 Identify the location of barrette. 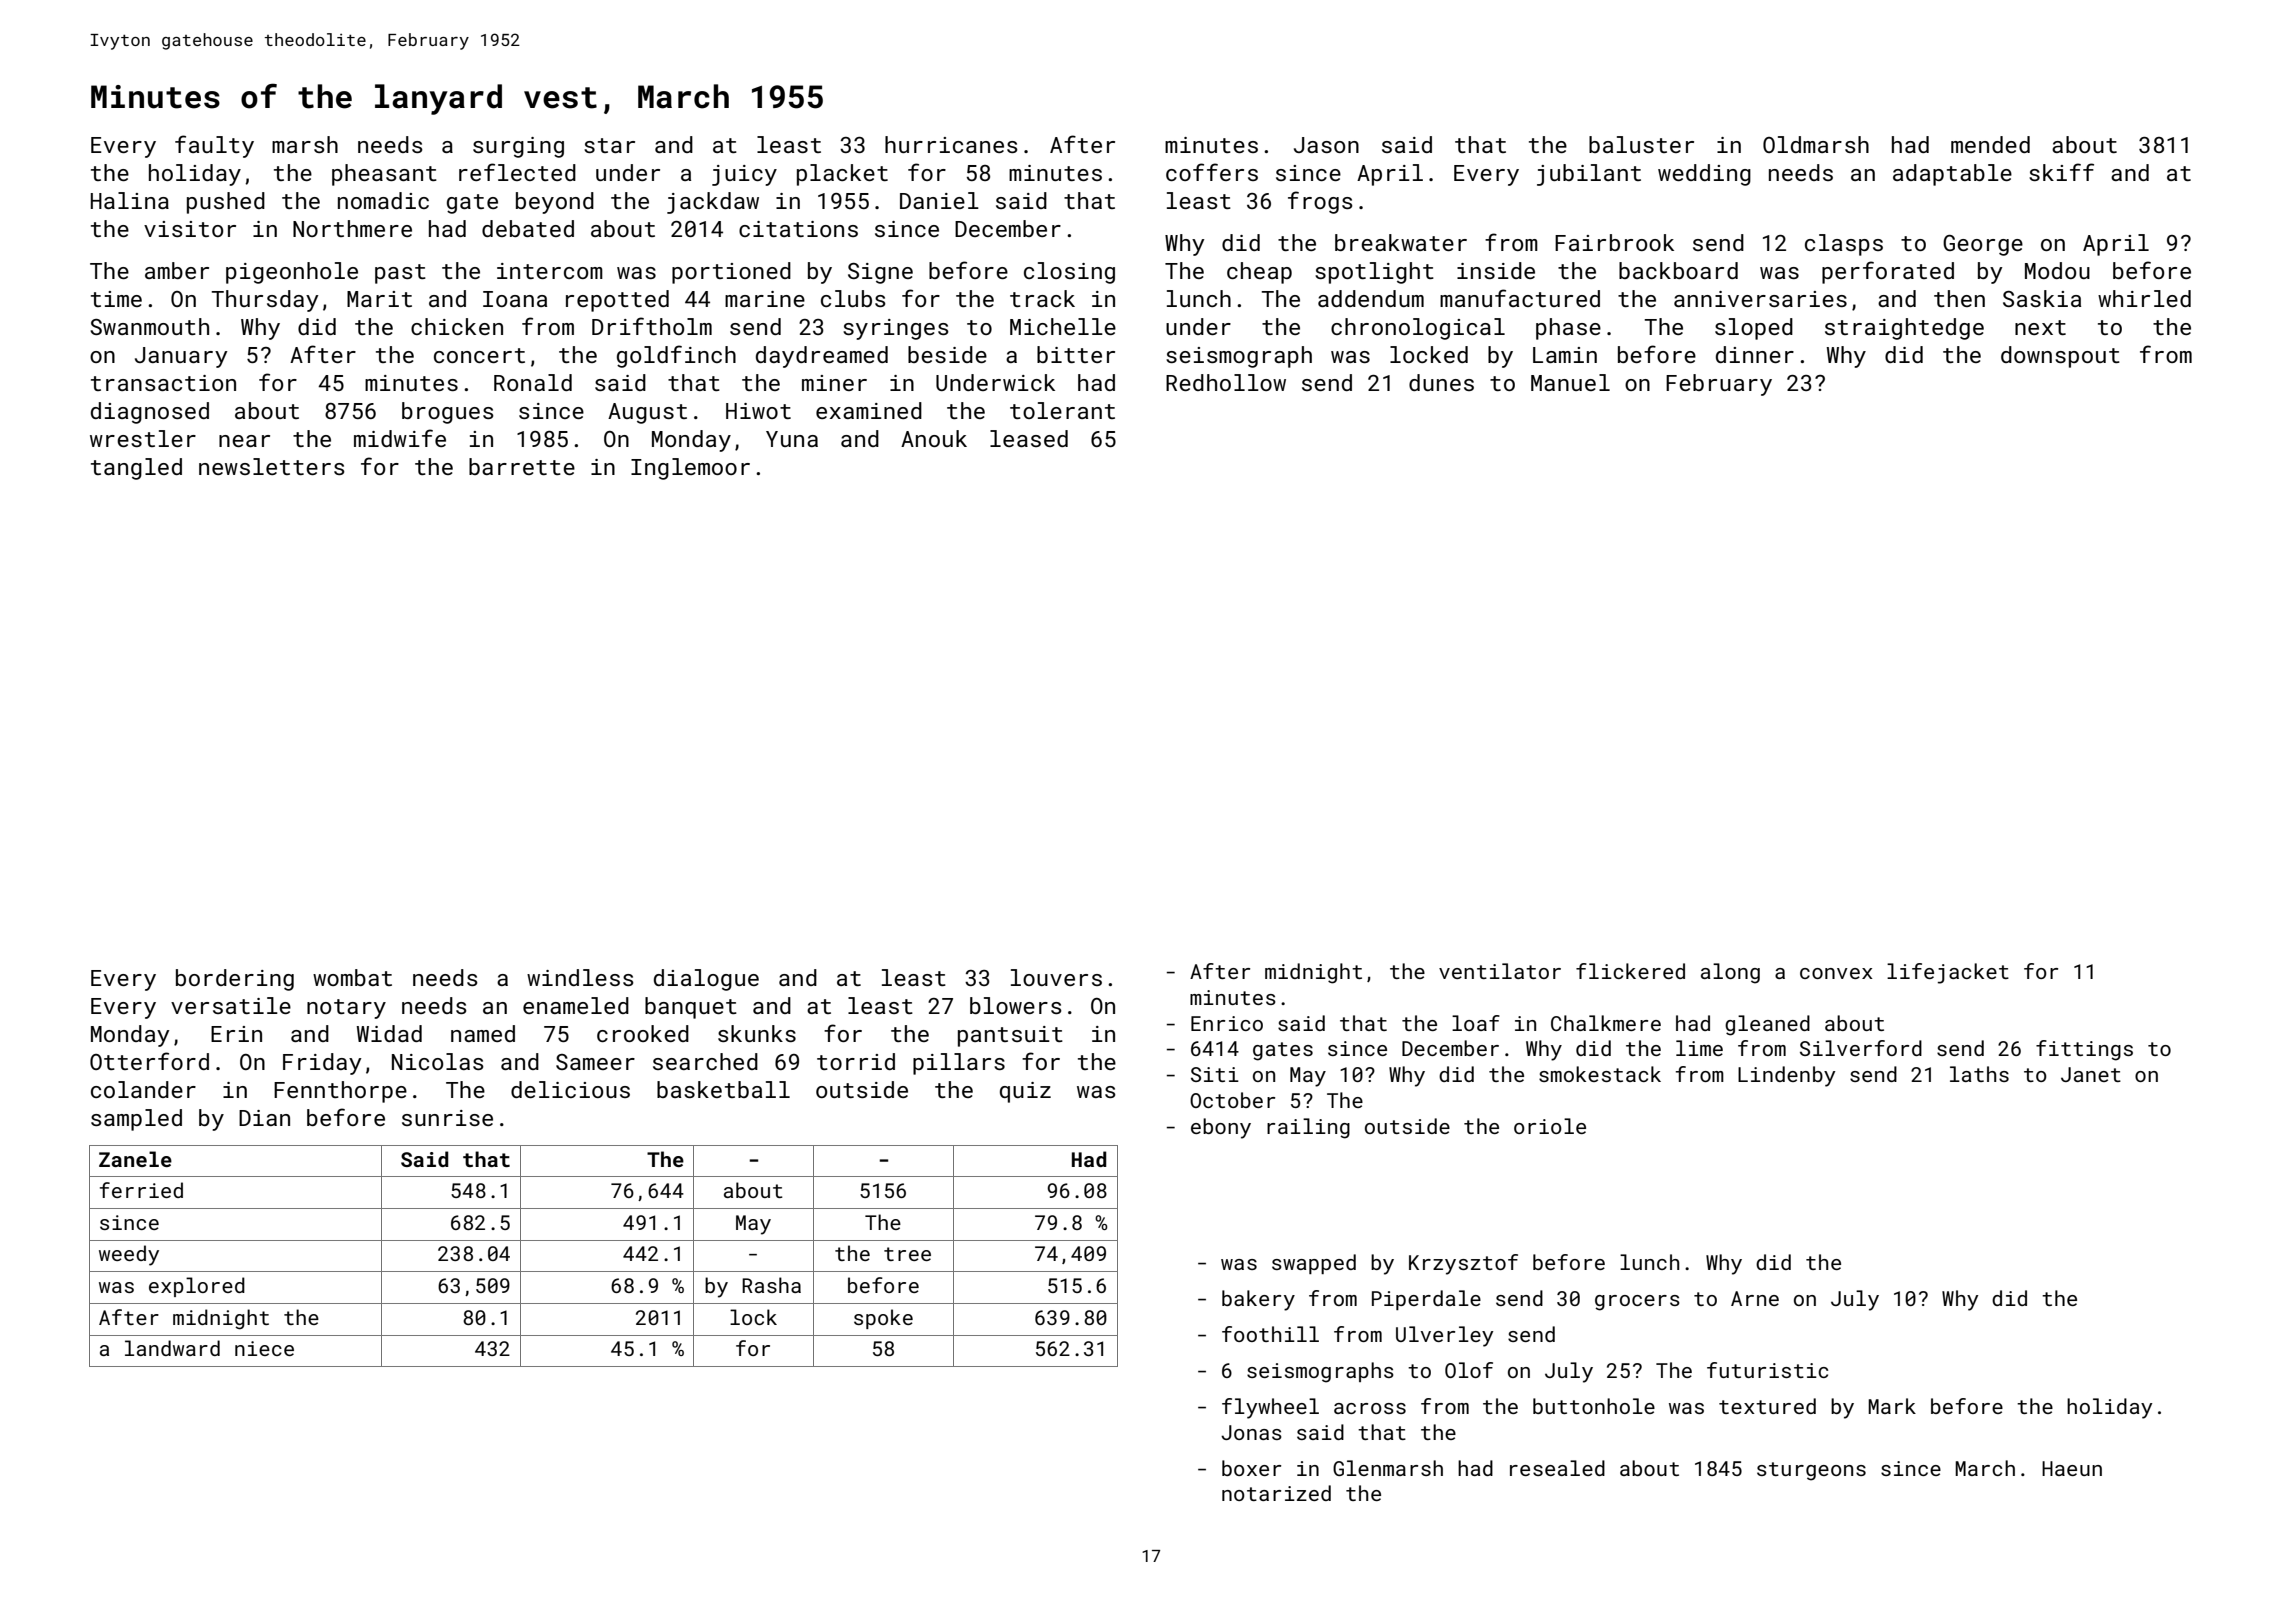
(522, 466).
